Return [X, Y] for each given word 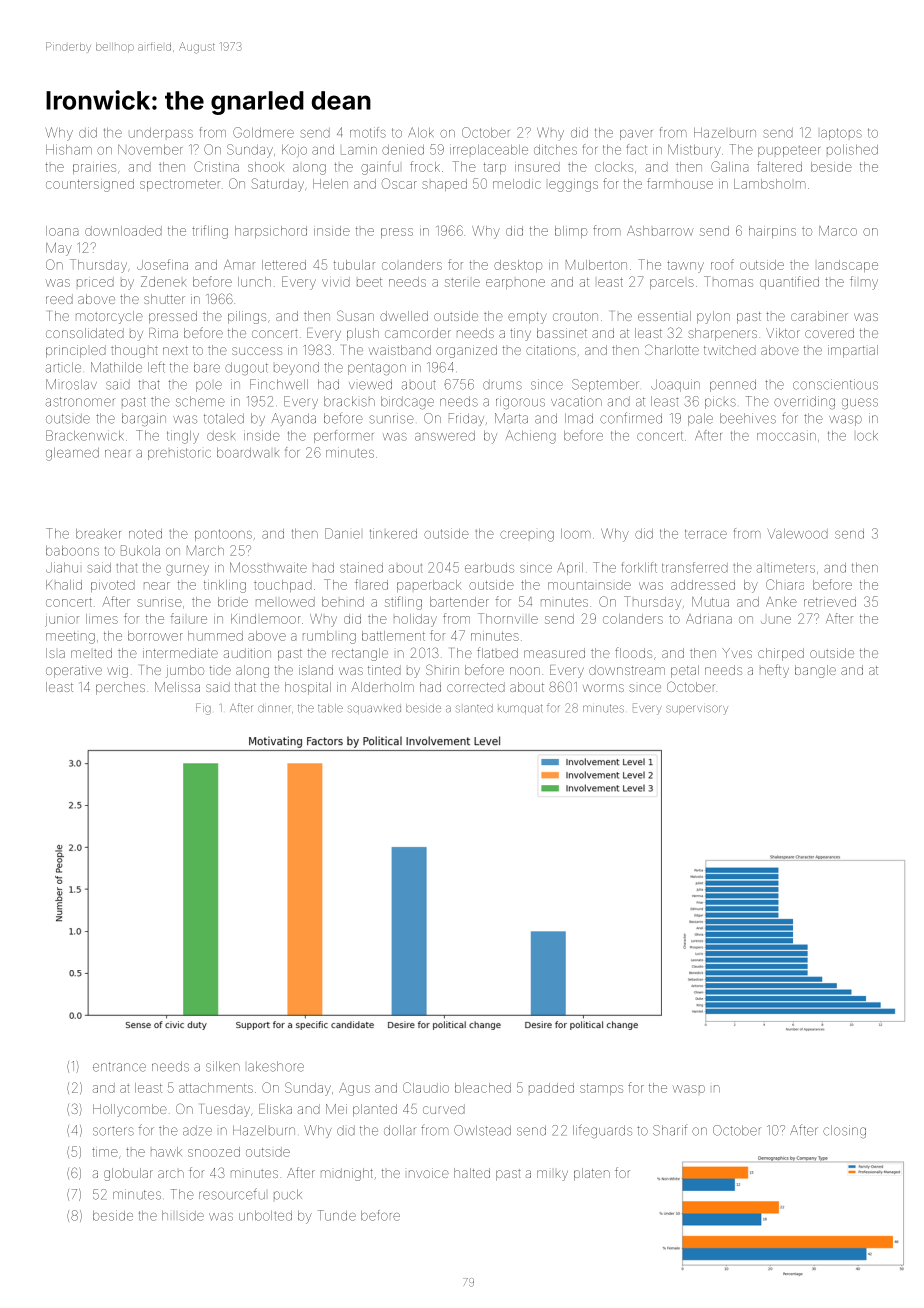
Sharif [670, 1130]
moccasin [786, 435]
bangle [815, 671]
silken [223, 1066]
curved [444, 1109]
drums [502, 385]
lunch [254, 282]
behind [343, 602]
